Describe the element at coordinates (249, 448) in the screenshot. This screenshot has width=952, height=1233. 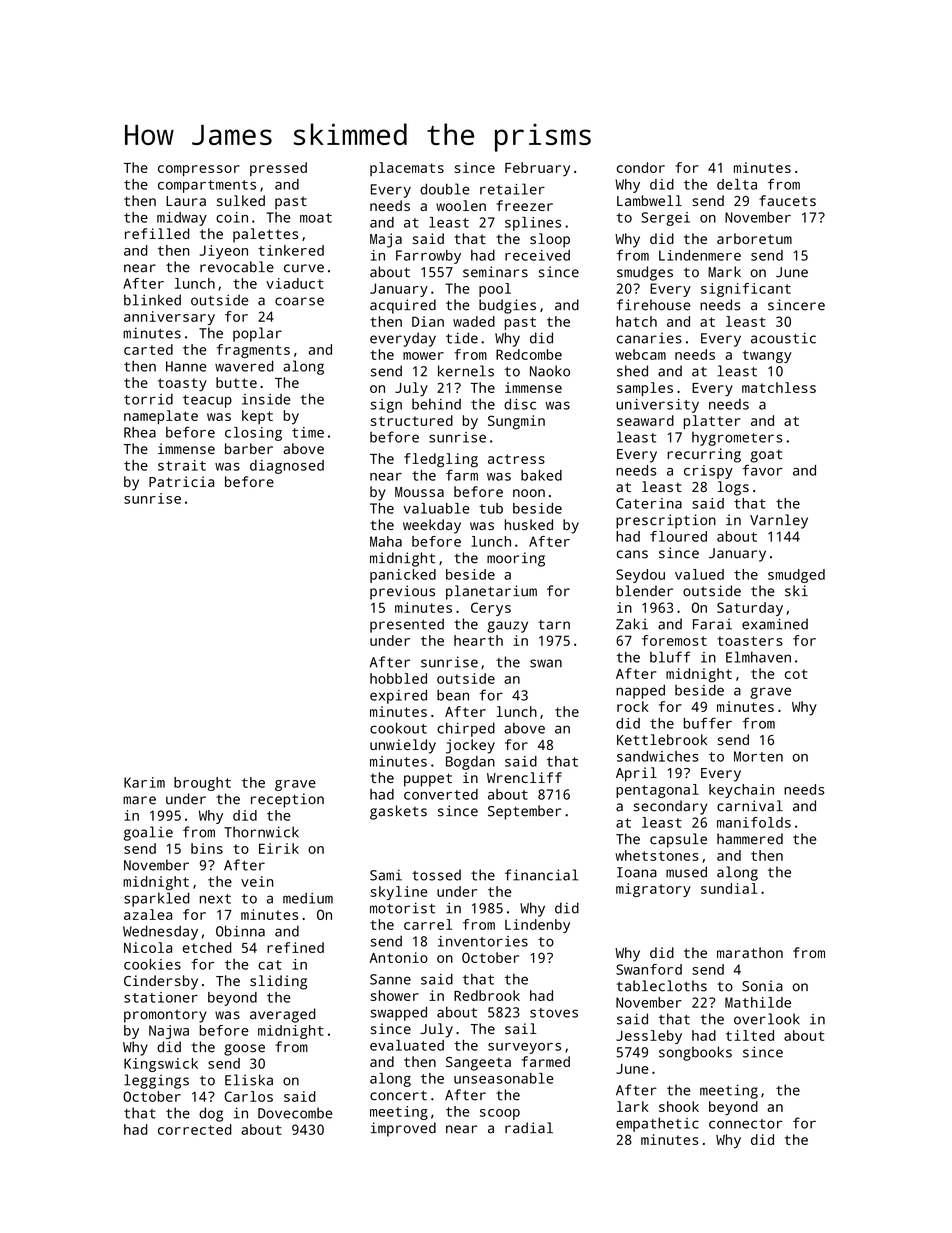
I see `barber` at that location.
